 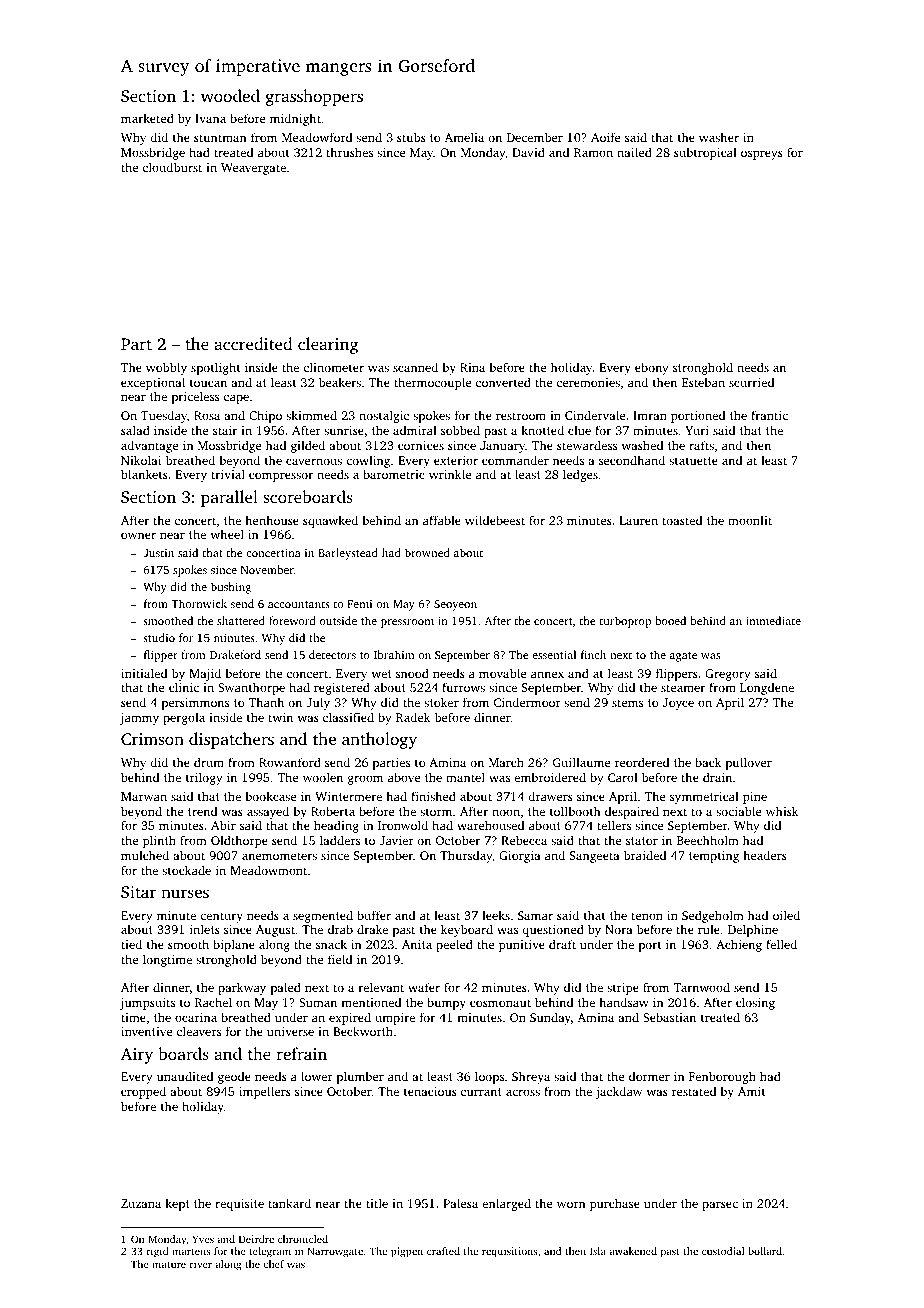 What do you see at coordinates (719, 137) in the page?
I see `washer` at bounding box center [719, 137].
